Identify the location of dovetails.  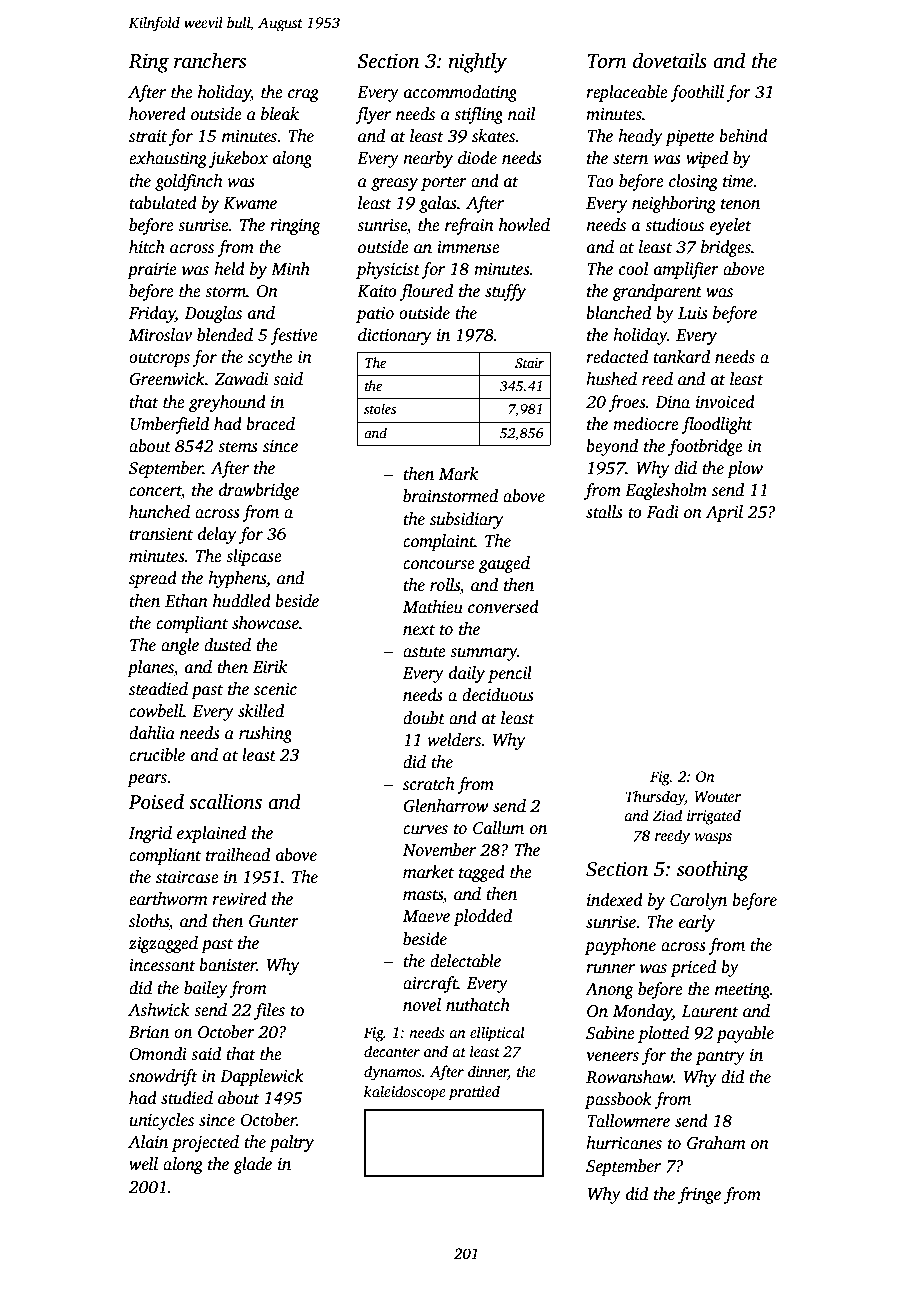
(670, 61).
